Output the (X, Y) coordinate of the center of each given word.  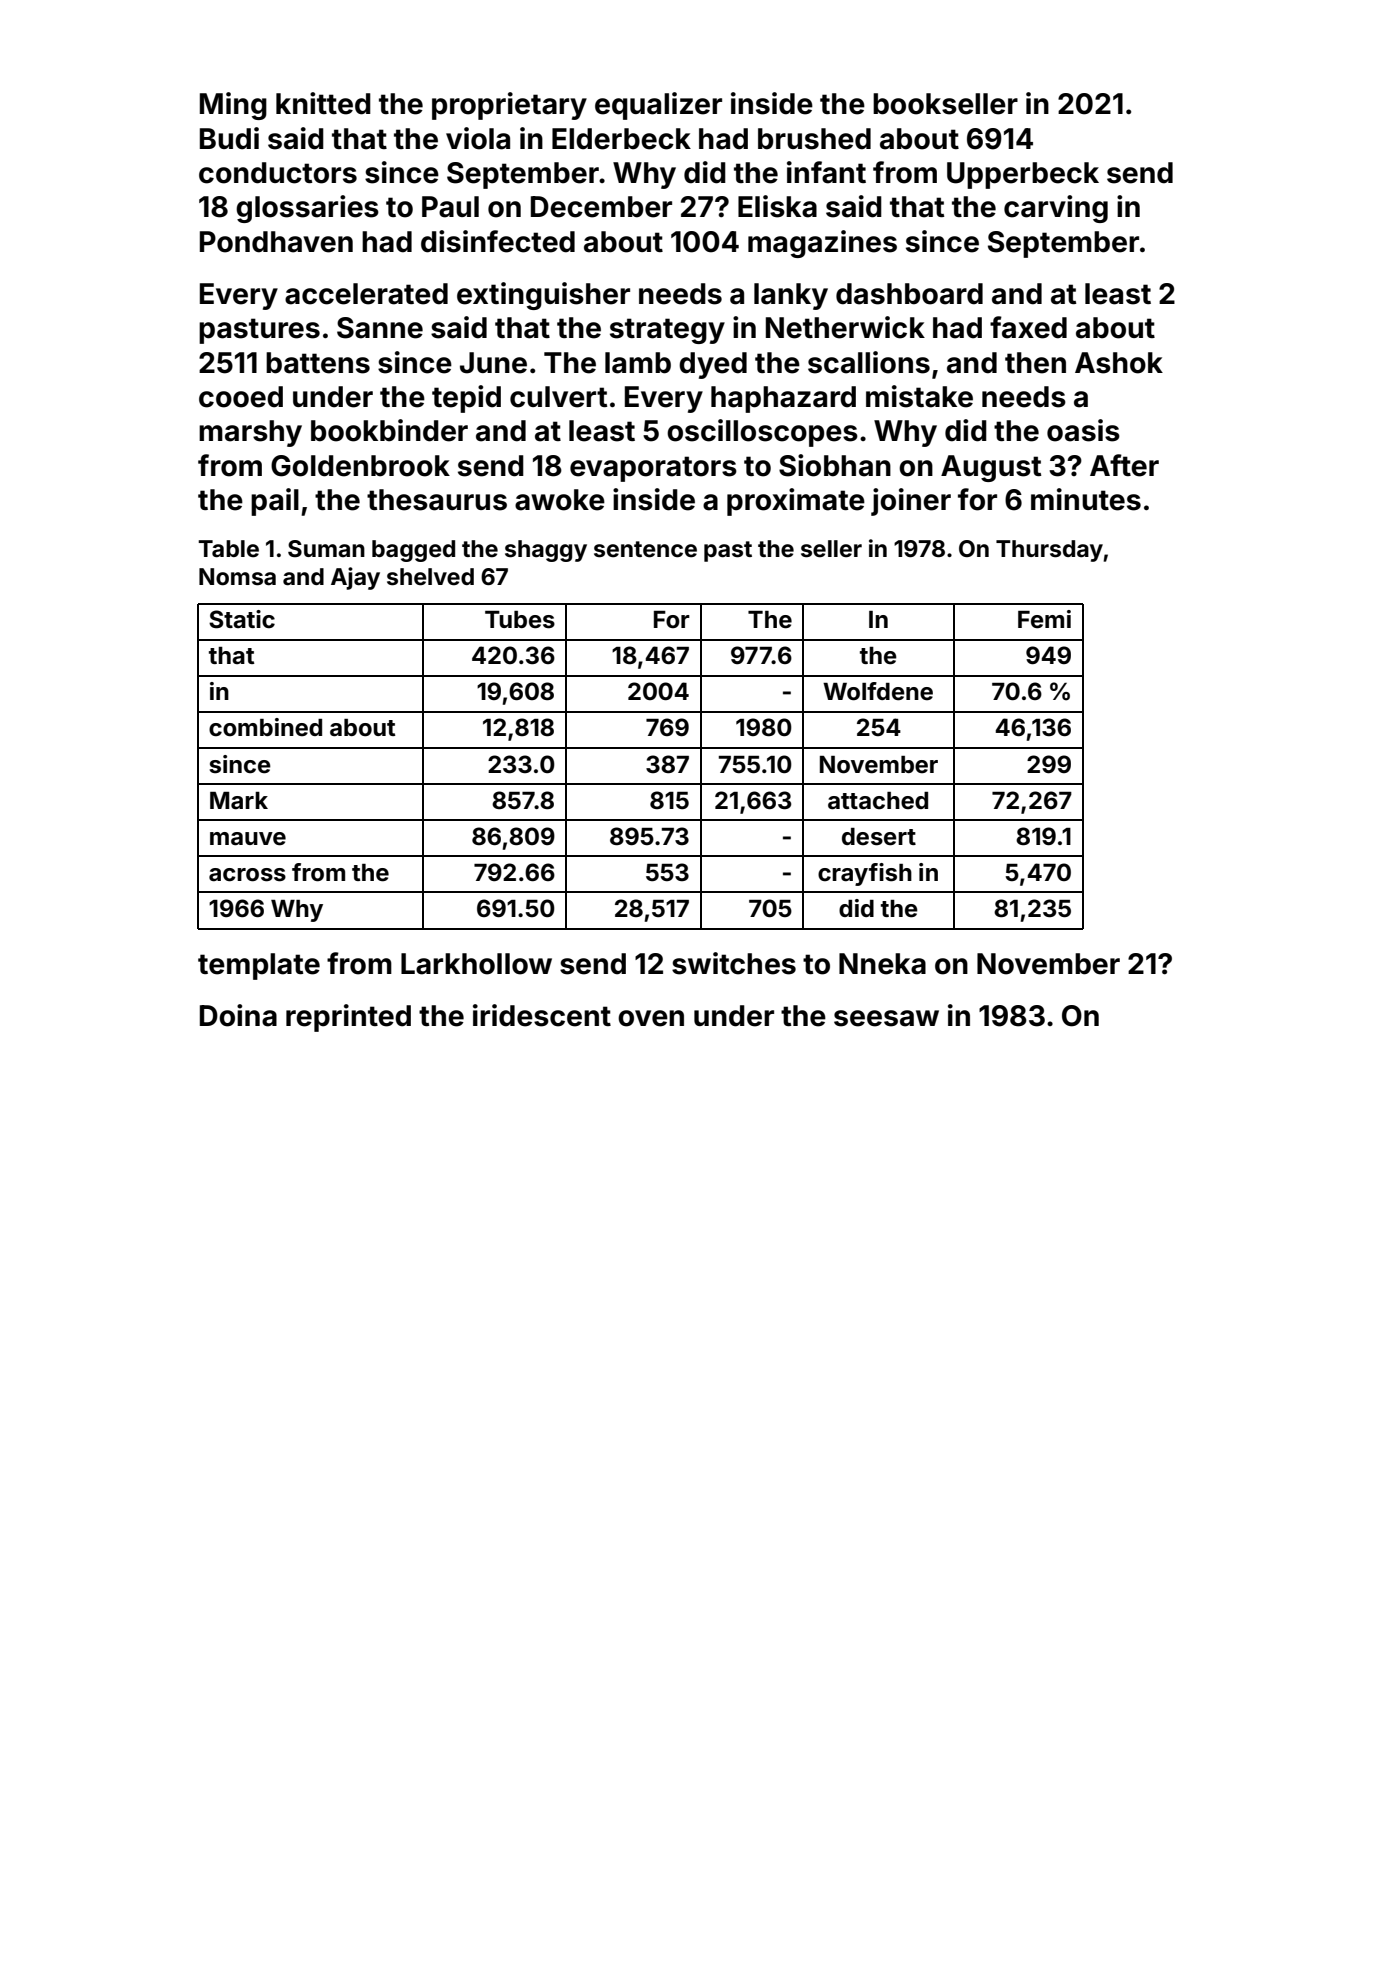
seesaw (886, 1018)
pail (275, 502)
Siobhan (835, 465)
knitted (323, 103)
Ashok (1119, 363)
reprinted (348, 1018)
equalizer (658, 106)
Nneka (882, 964)
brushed (814, 139)
